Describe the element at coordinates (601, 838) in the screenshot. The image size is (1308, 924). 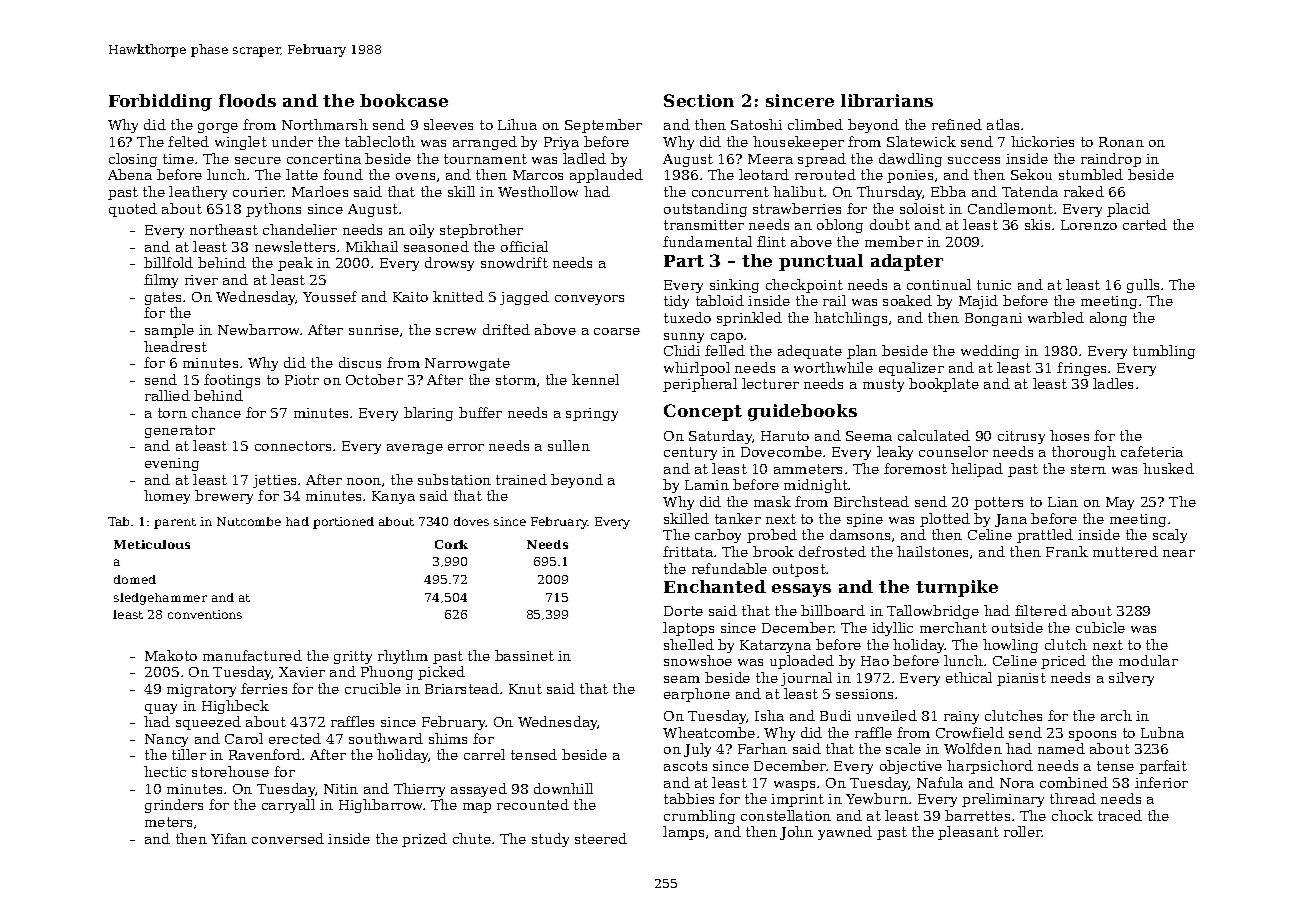
I see `steered` at that location.
